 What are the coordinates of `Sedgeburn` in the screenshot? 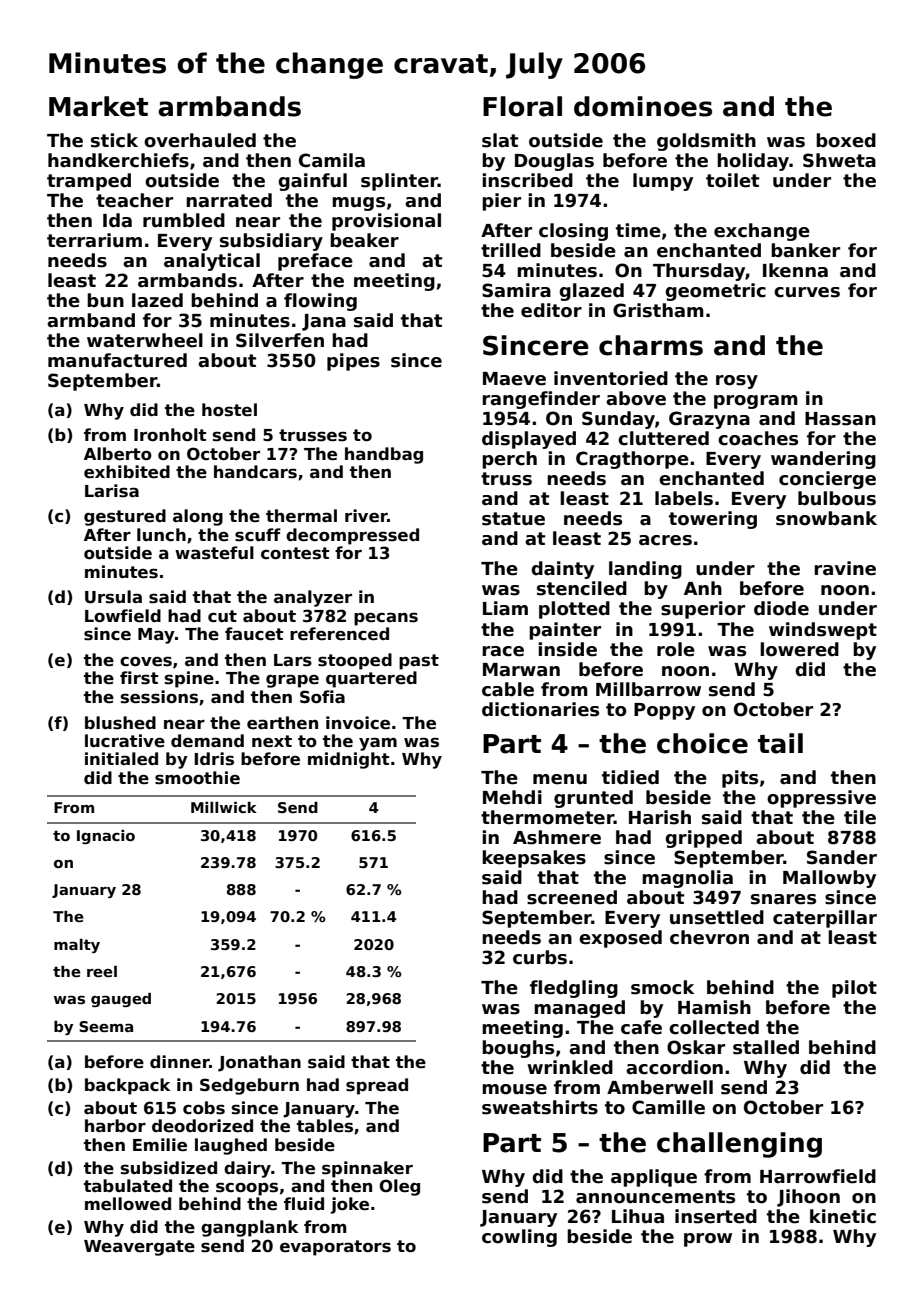 It's located at (249, 1086).
